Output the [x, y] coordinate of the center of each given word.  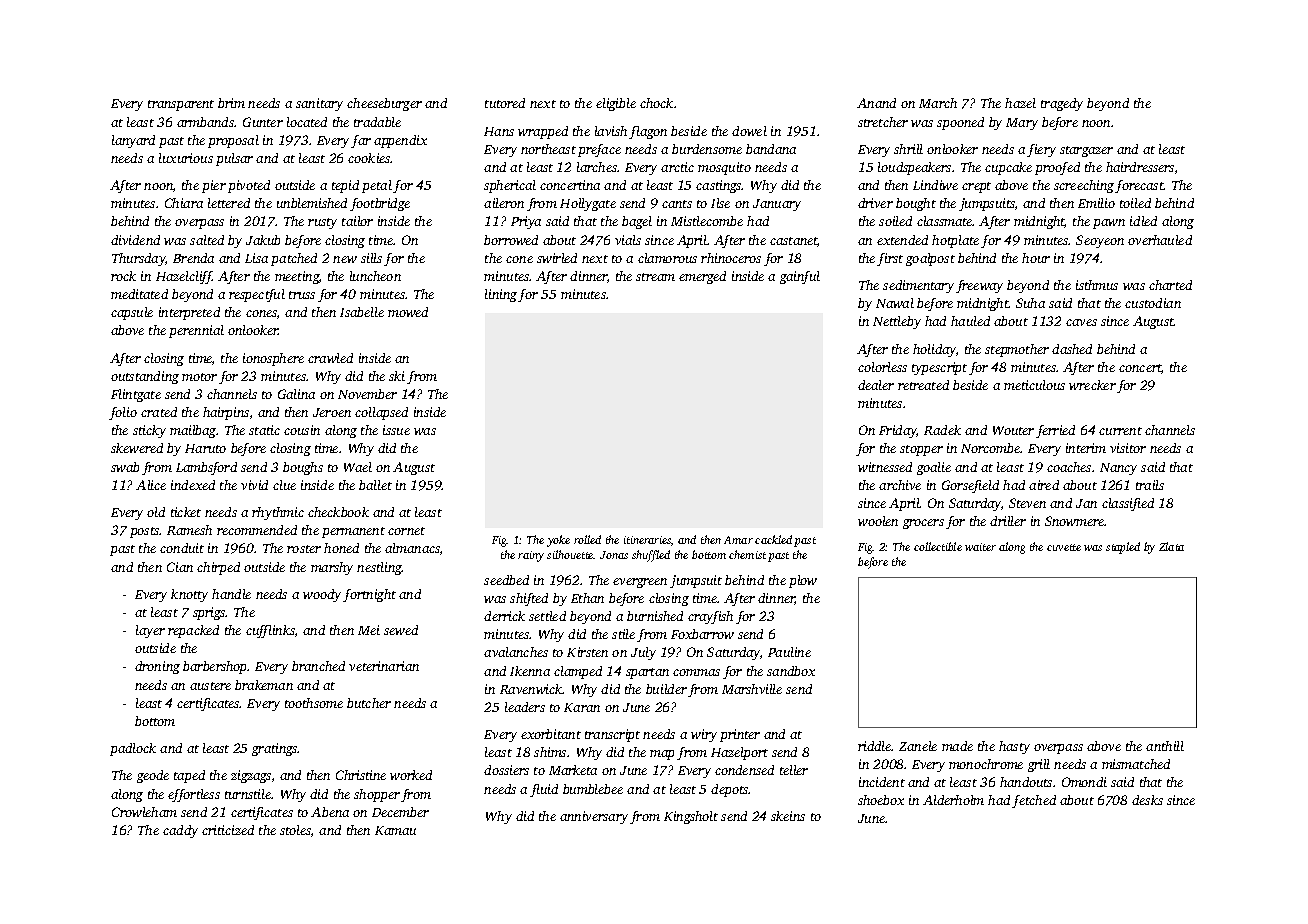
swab [125, 467]
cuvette [1064, 547]
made [957, 746]
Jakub [263, 240]
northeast [548, 149]
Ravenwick [531, 689]
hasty [1014, 747]
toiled [1135, 203]
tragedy [1062, 104]
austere [210, 686]
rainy [531, 556]
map [662, 755]
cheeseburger [384, 104]
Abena [330, 812]
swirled [557, 258]
